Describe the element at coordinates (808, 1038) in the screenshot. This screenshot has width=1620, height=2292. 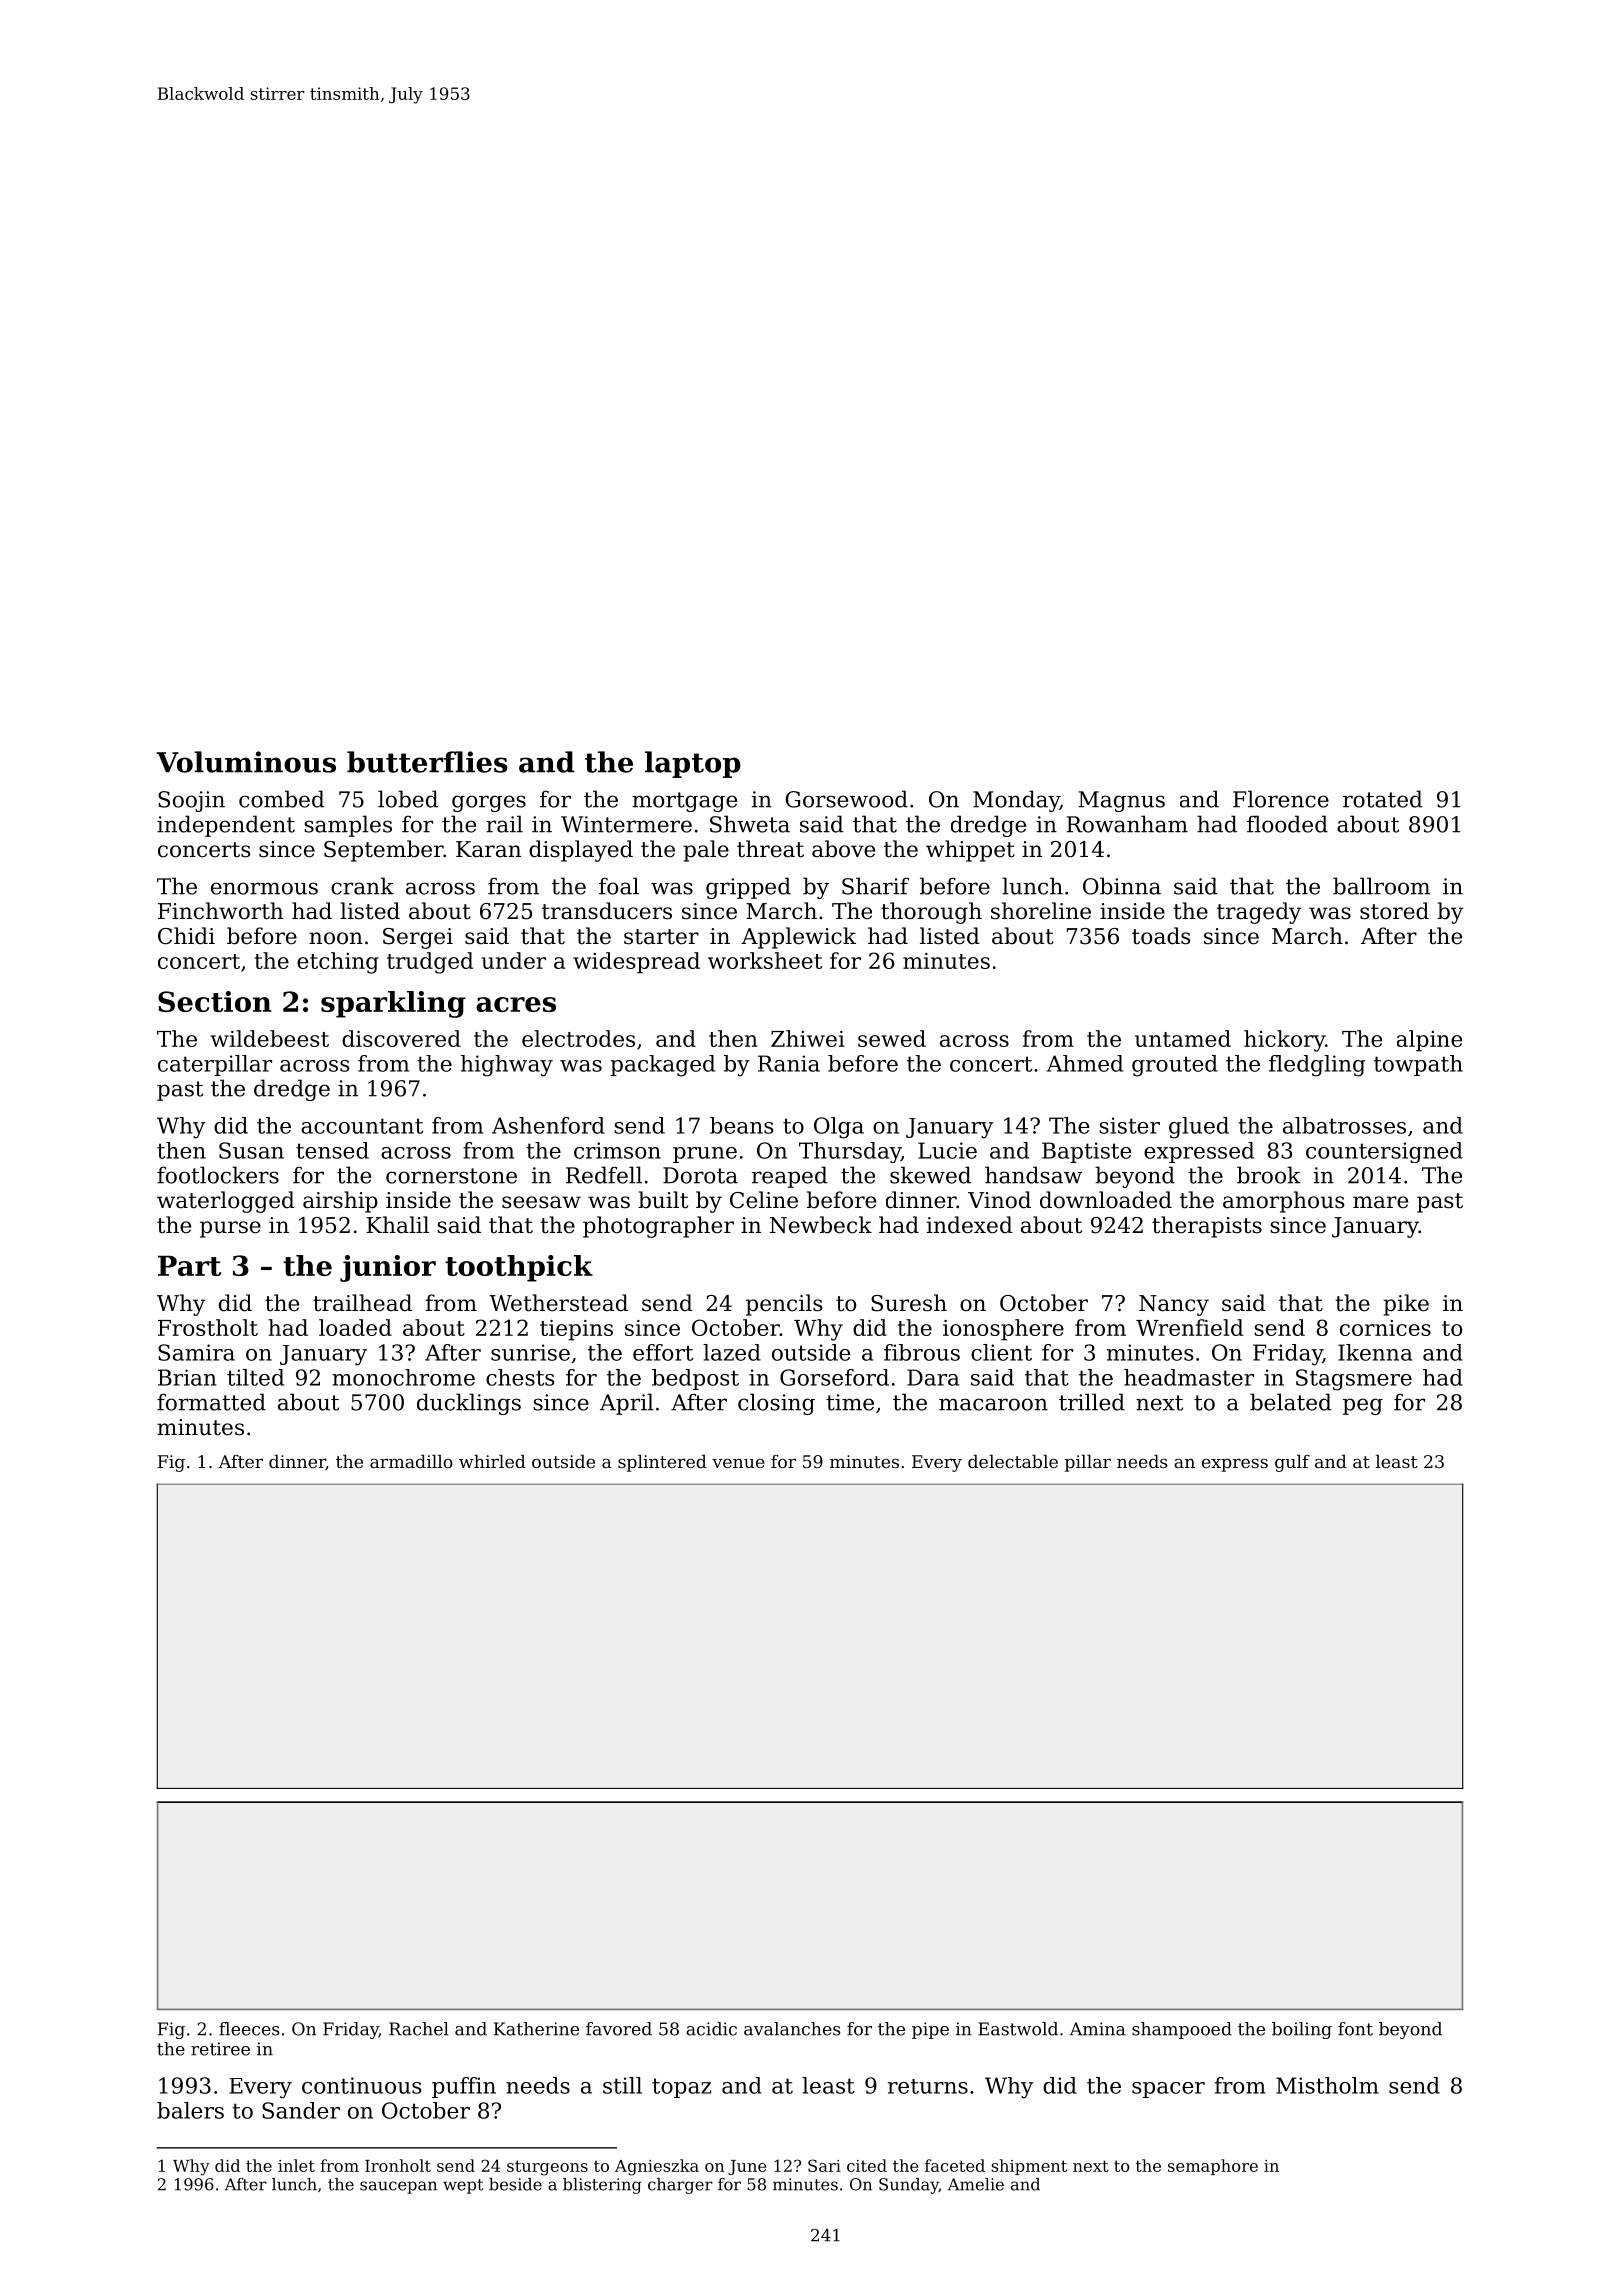
I see `Zhiwei` at that location.
